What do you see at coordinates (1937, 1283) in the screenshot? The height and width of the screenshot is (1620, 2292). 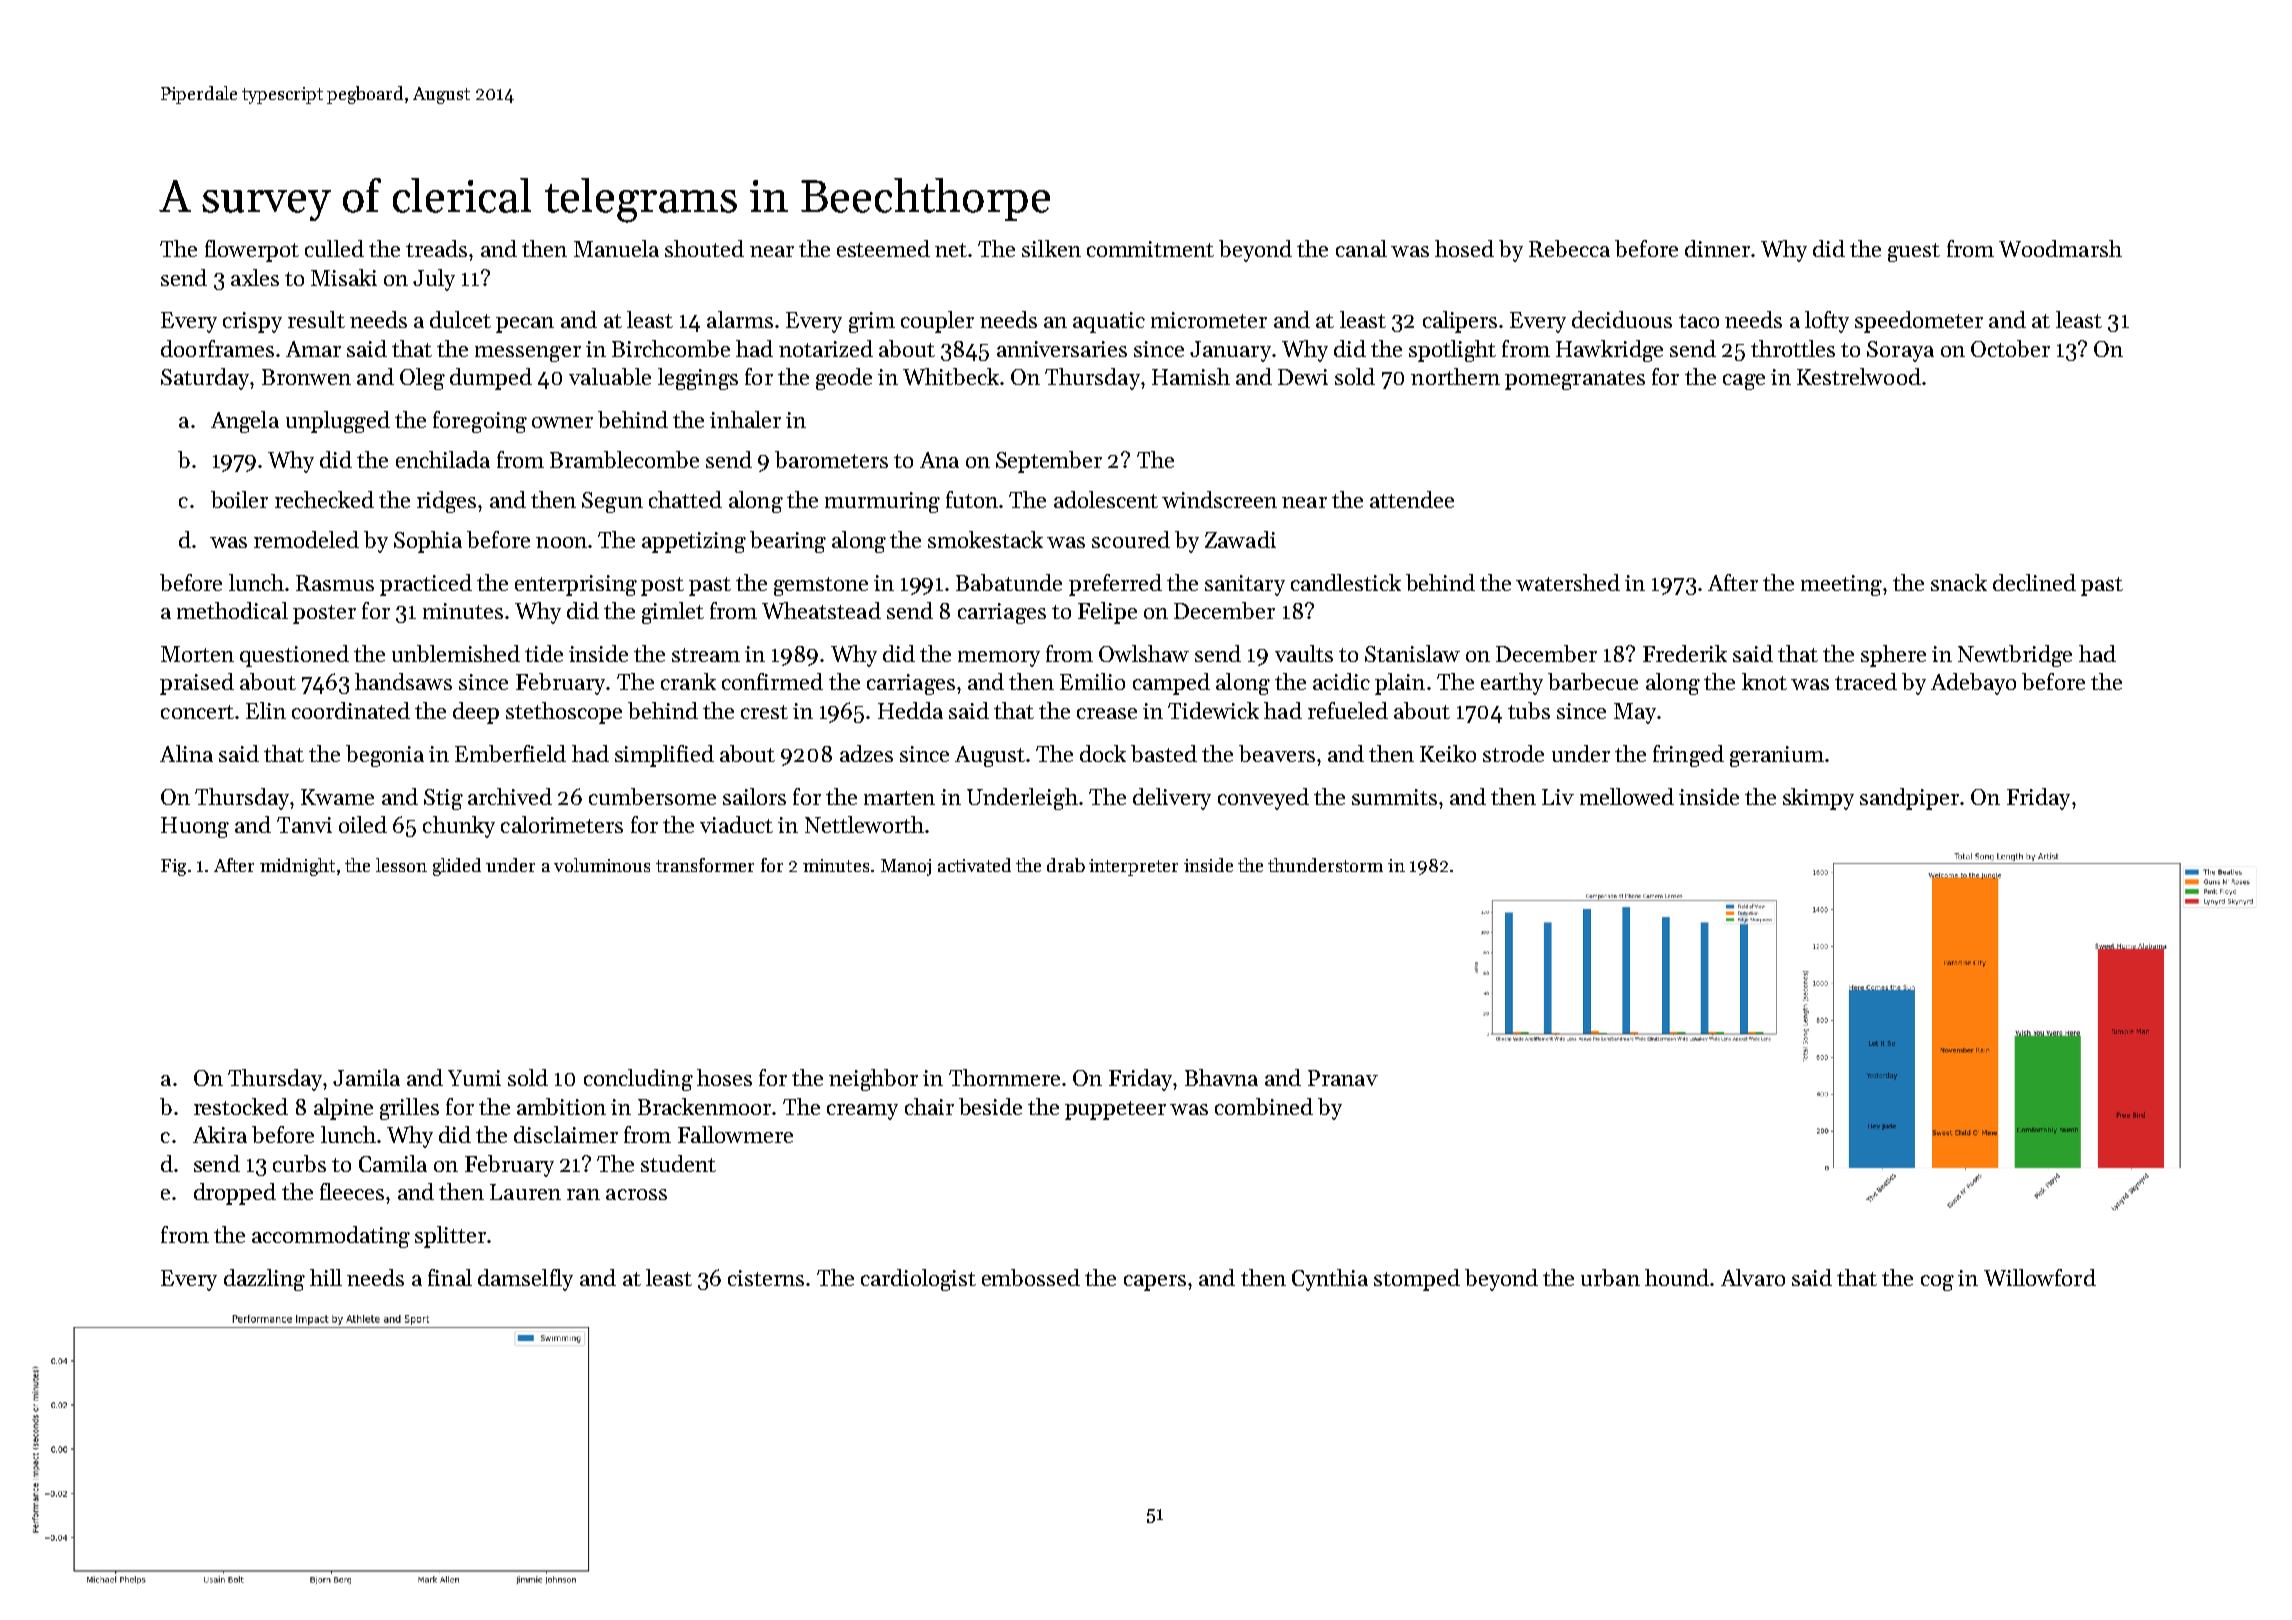 I see `cog` at bounding box center [1937, 1283].
